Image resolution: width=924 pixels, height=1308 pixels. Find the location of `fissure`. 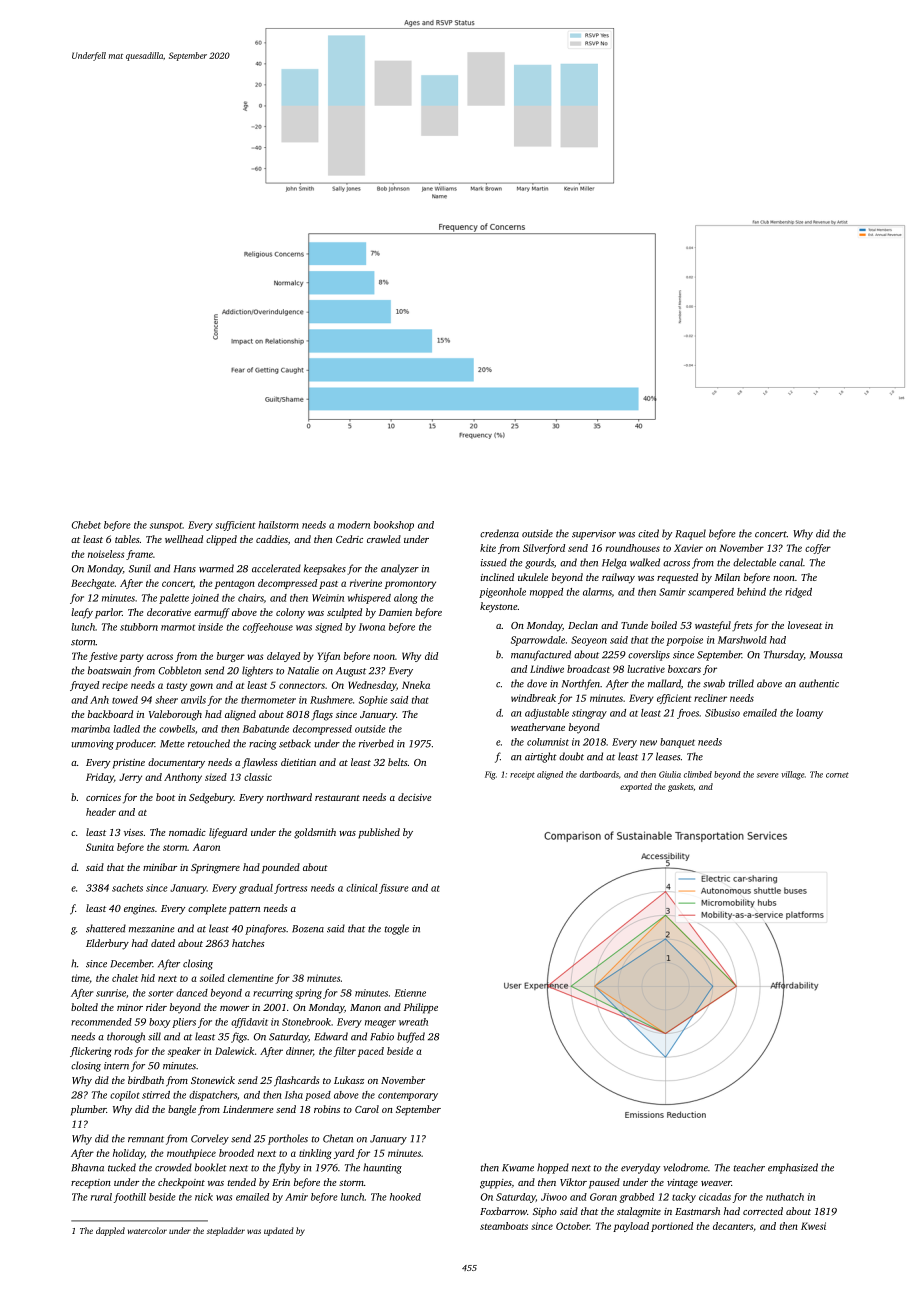

fissure is located at coordinates (394, 889).
